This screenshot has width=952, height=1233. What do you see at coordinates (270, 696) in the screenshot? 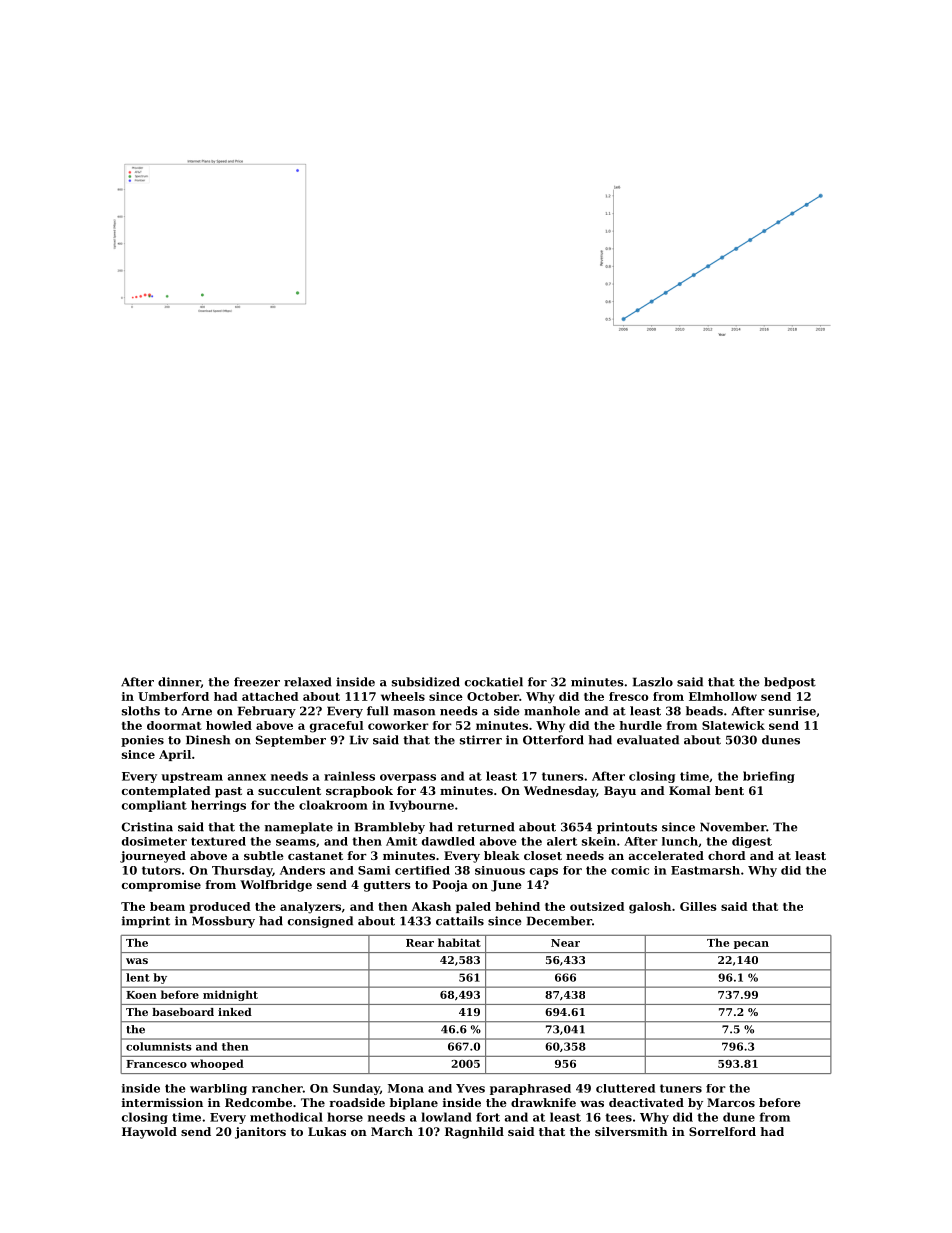
I see `attached` at bounding box center [270, 696].
